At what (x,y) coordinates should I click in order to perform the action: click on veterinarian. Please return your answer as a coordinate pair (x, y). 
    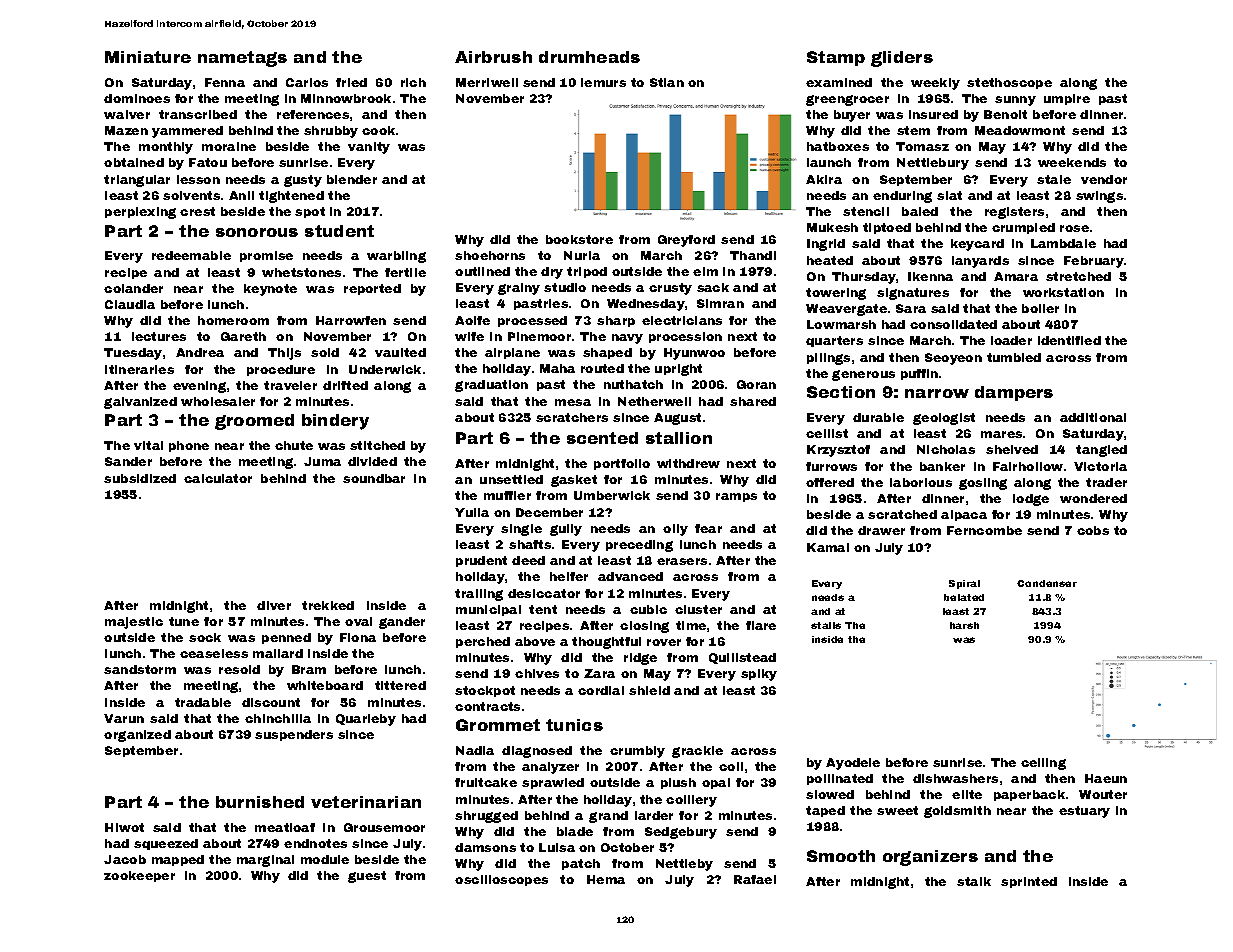
    Looking at the image, I should click on (366, 802).
